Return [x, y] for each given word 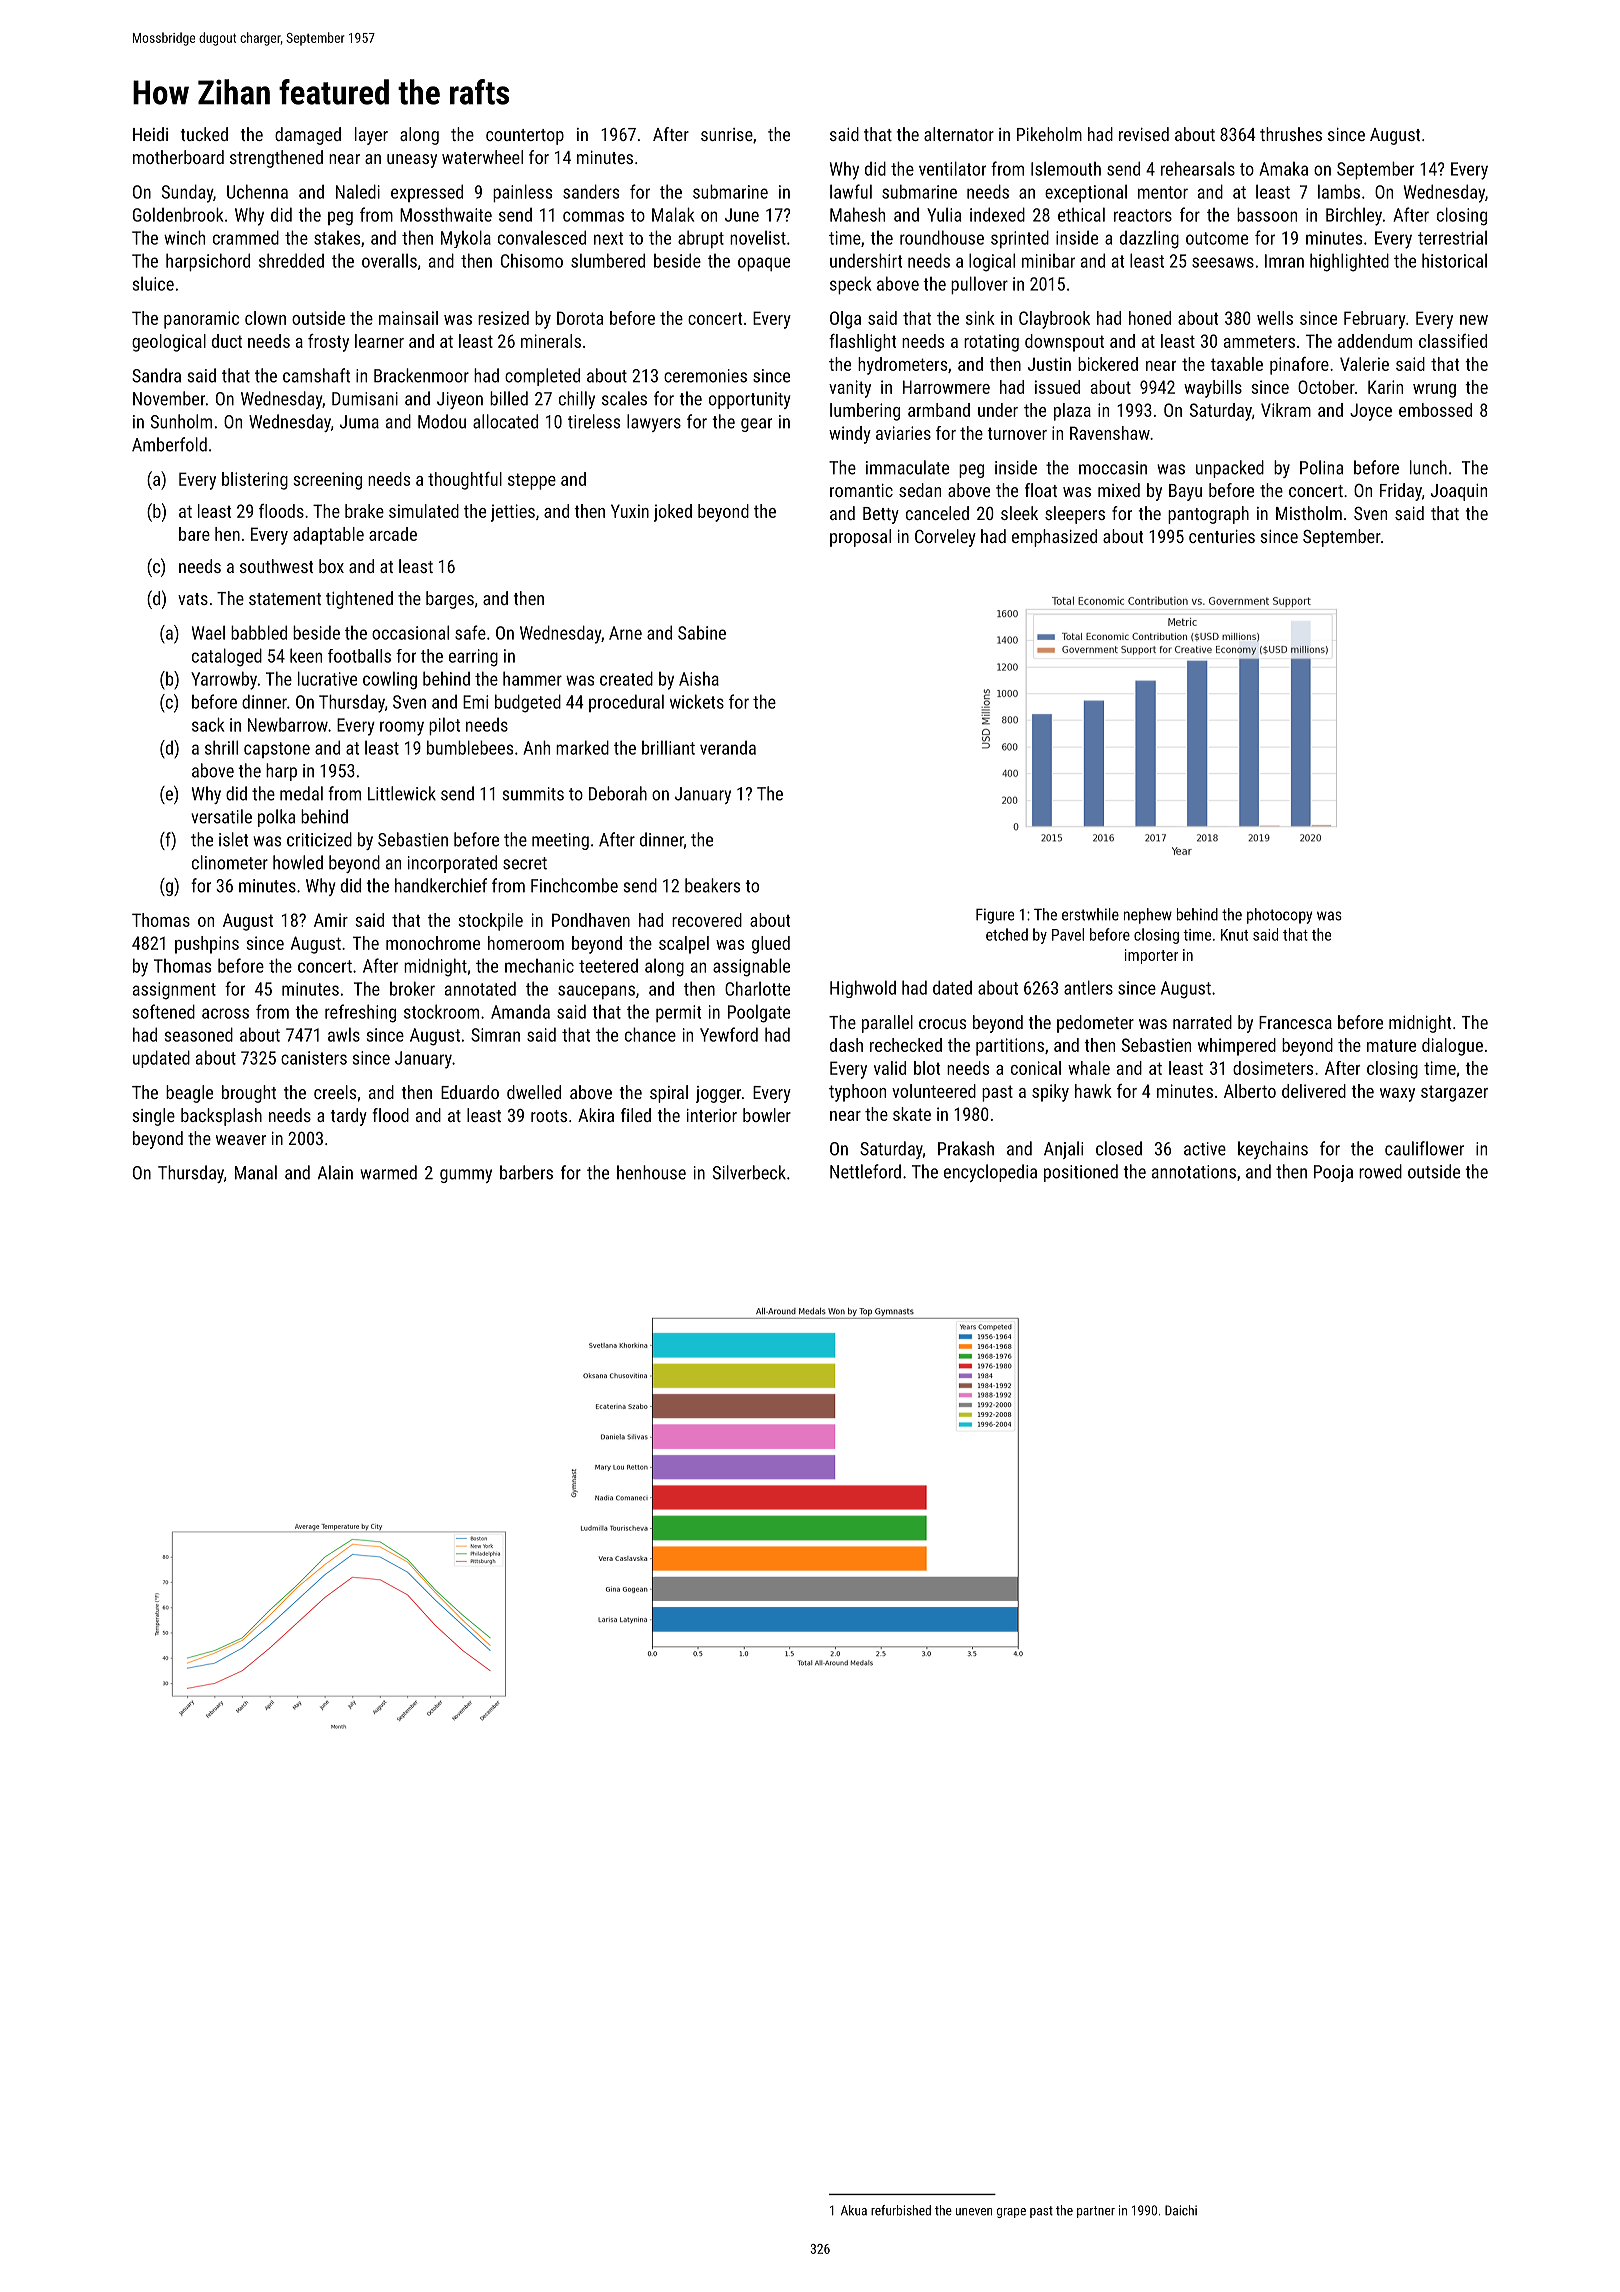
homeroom [526, 943]
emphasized [1054, 538]
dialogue [1452, 1047]
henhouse [651, 1172]
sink [980, 318]
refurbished [901, 2210]
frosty [328, 343]
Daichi [1181, 2210]
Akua [854, 2210]
